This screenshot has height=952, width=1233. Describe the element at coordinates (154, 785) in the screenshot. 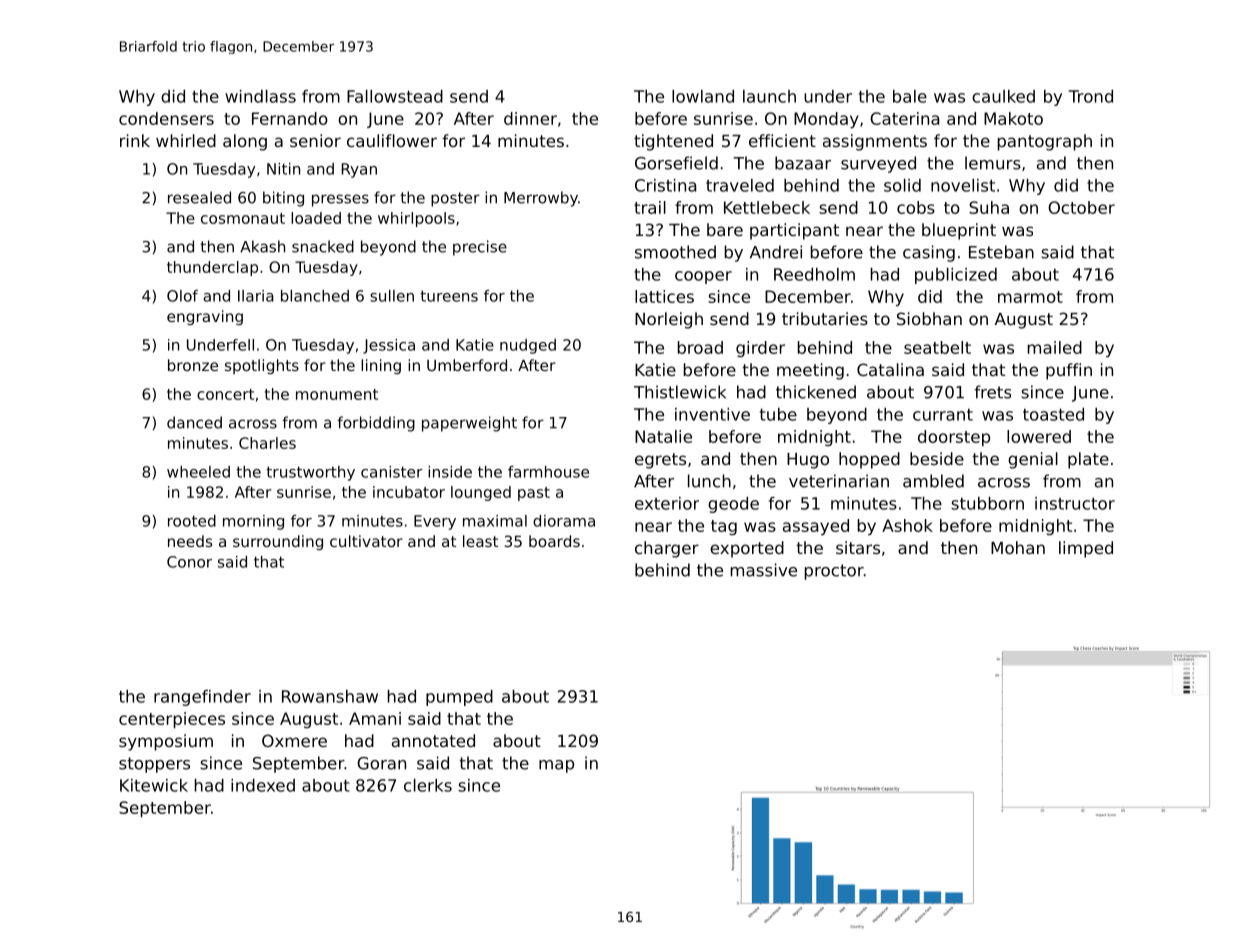

I see `Kitewick` at that location.
